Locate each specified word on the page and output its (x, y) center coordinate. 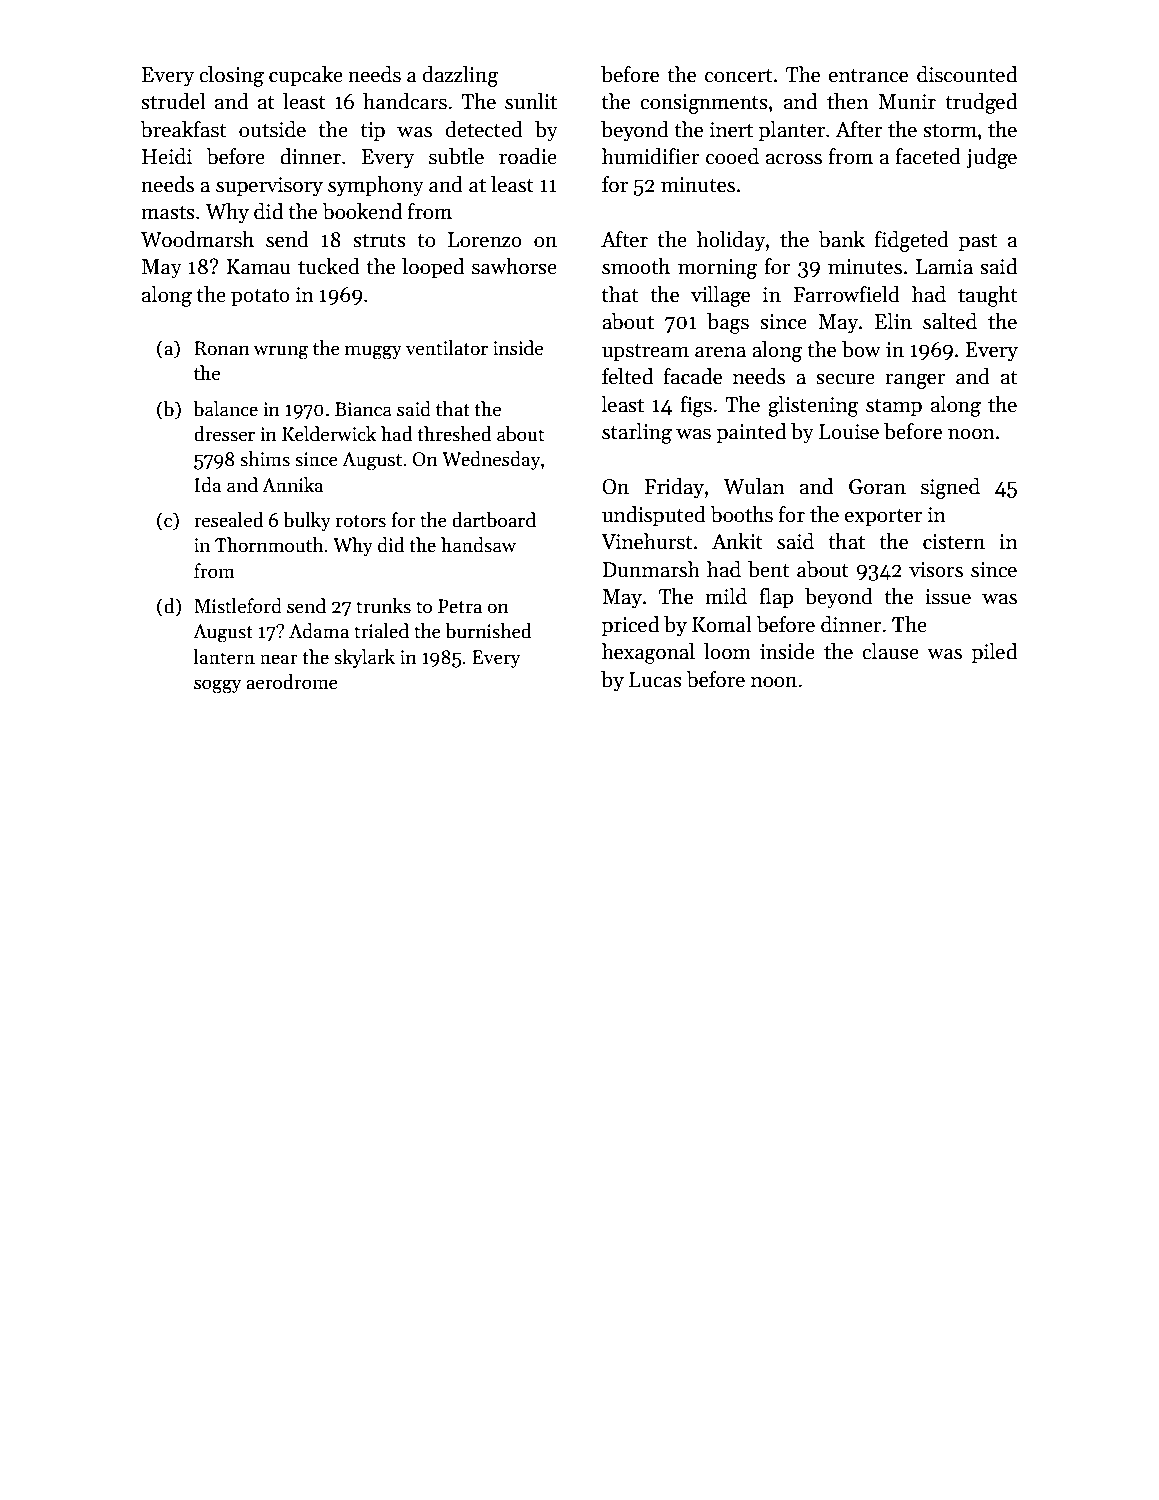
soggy (217, 686)
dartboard (494, 520)
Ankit (737, 541)
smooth (636, 266)
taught (987, 296)
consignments (704, 104)
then (848, 101)
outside (272, 129)
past (978, 243)
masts (168, 213)
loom (727, 651)
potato (260, 298)
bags (728, 323)
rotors (361, 521)
